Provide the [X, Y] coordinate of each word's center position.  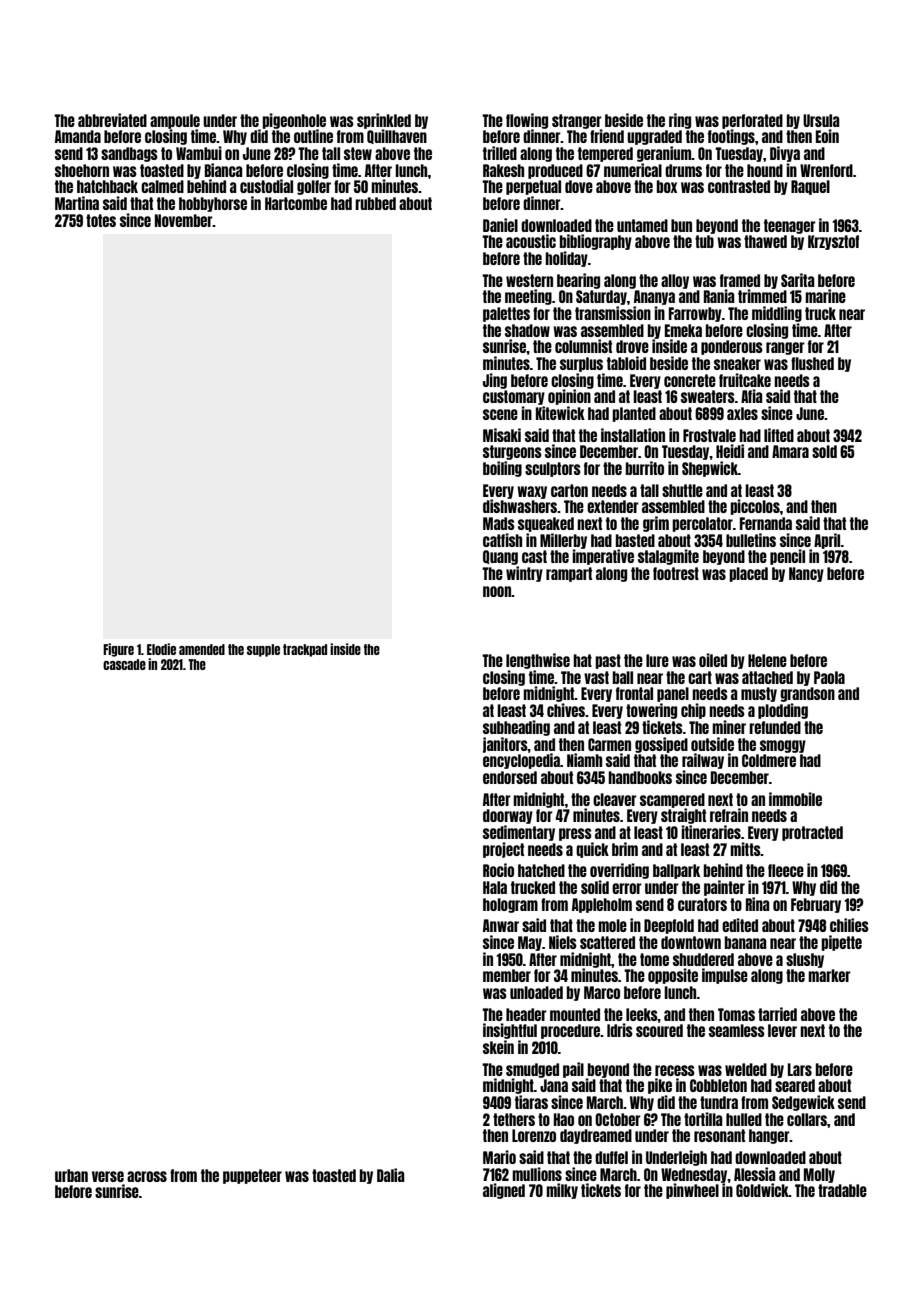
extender [613, 506]
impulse [725, 976]
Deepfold [669, 926]
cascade [124, 664]
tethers [514, 1119]
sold [824, 451]
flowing [527, 121]
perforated [752, 121]
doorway [508, 816]
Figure [118, 650]
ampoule [175, 121]
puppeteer [252, 1176]
